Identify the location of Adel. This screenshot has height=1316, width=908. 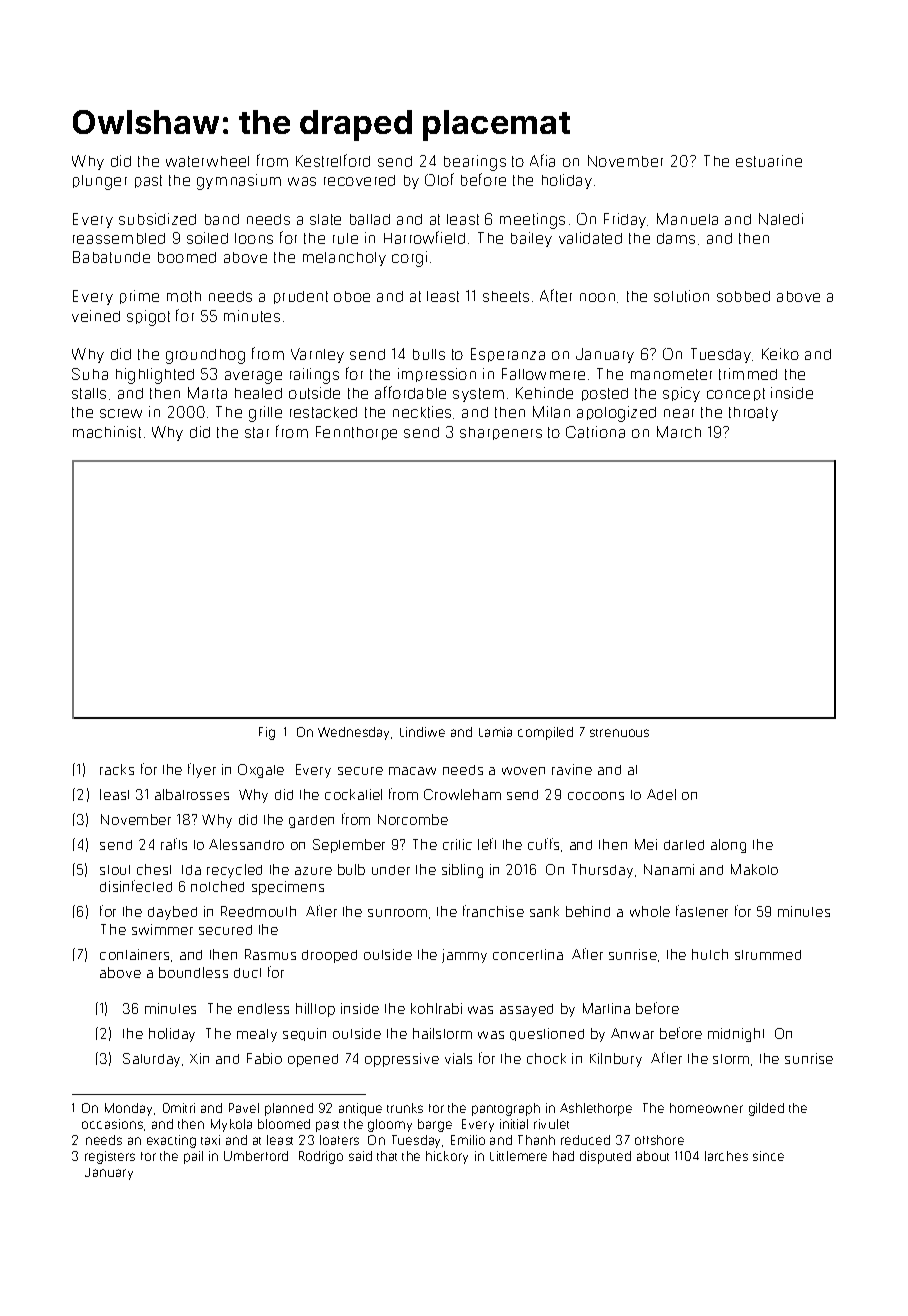
(661, 794).
